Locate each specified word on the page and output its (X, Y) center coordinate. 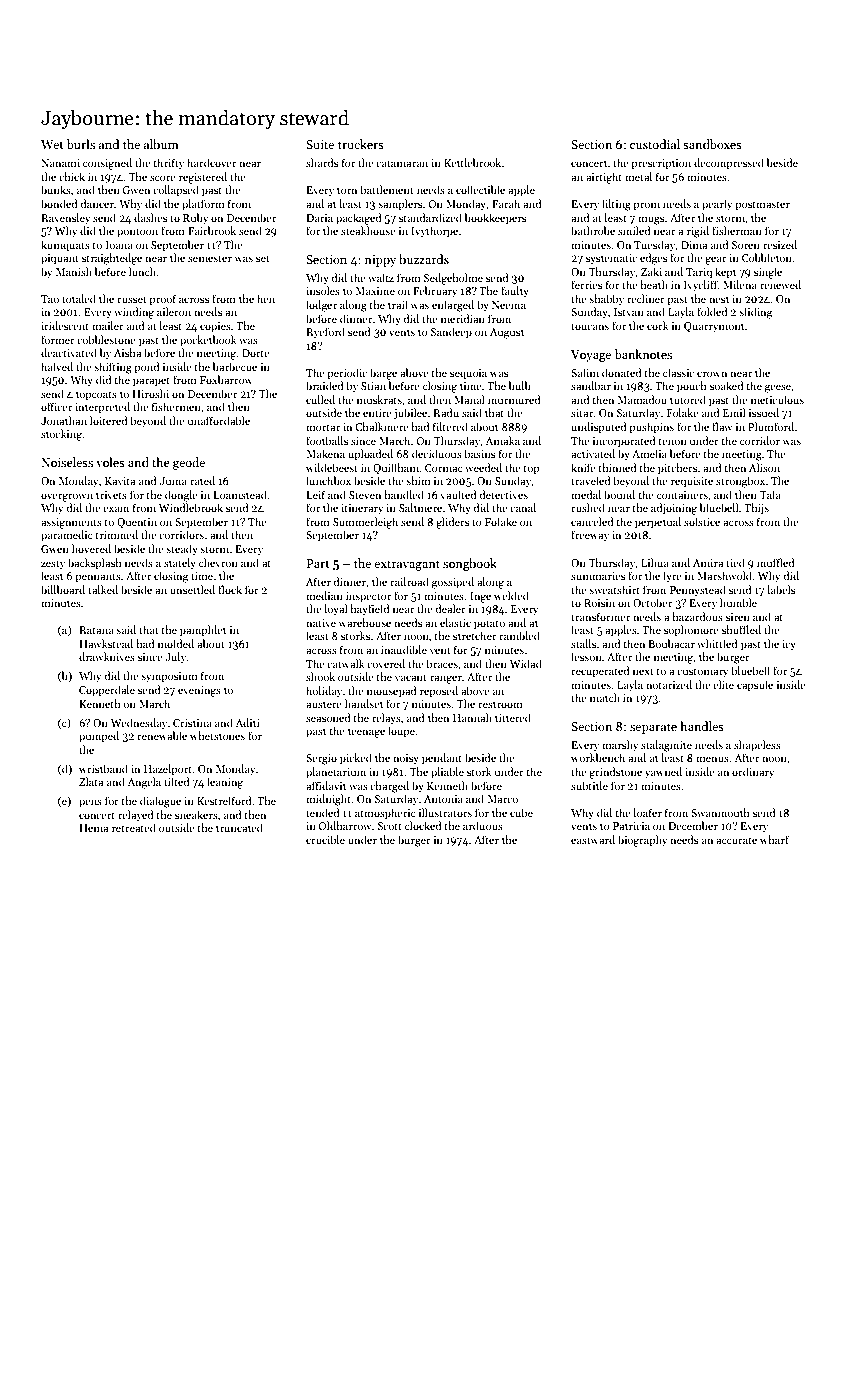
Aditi (247, 722)
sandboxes (712, 144)
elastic (455, 622)
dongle (181, 496)
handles (702, 726)
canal (523, 507)
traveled (591, 480)
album (161, 144)
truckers (361, 144)
